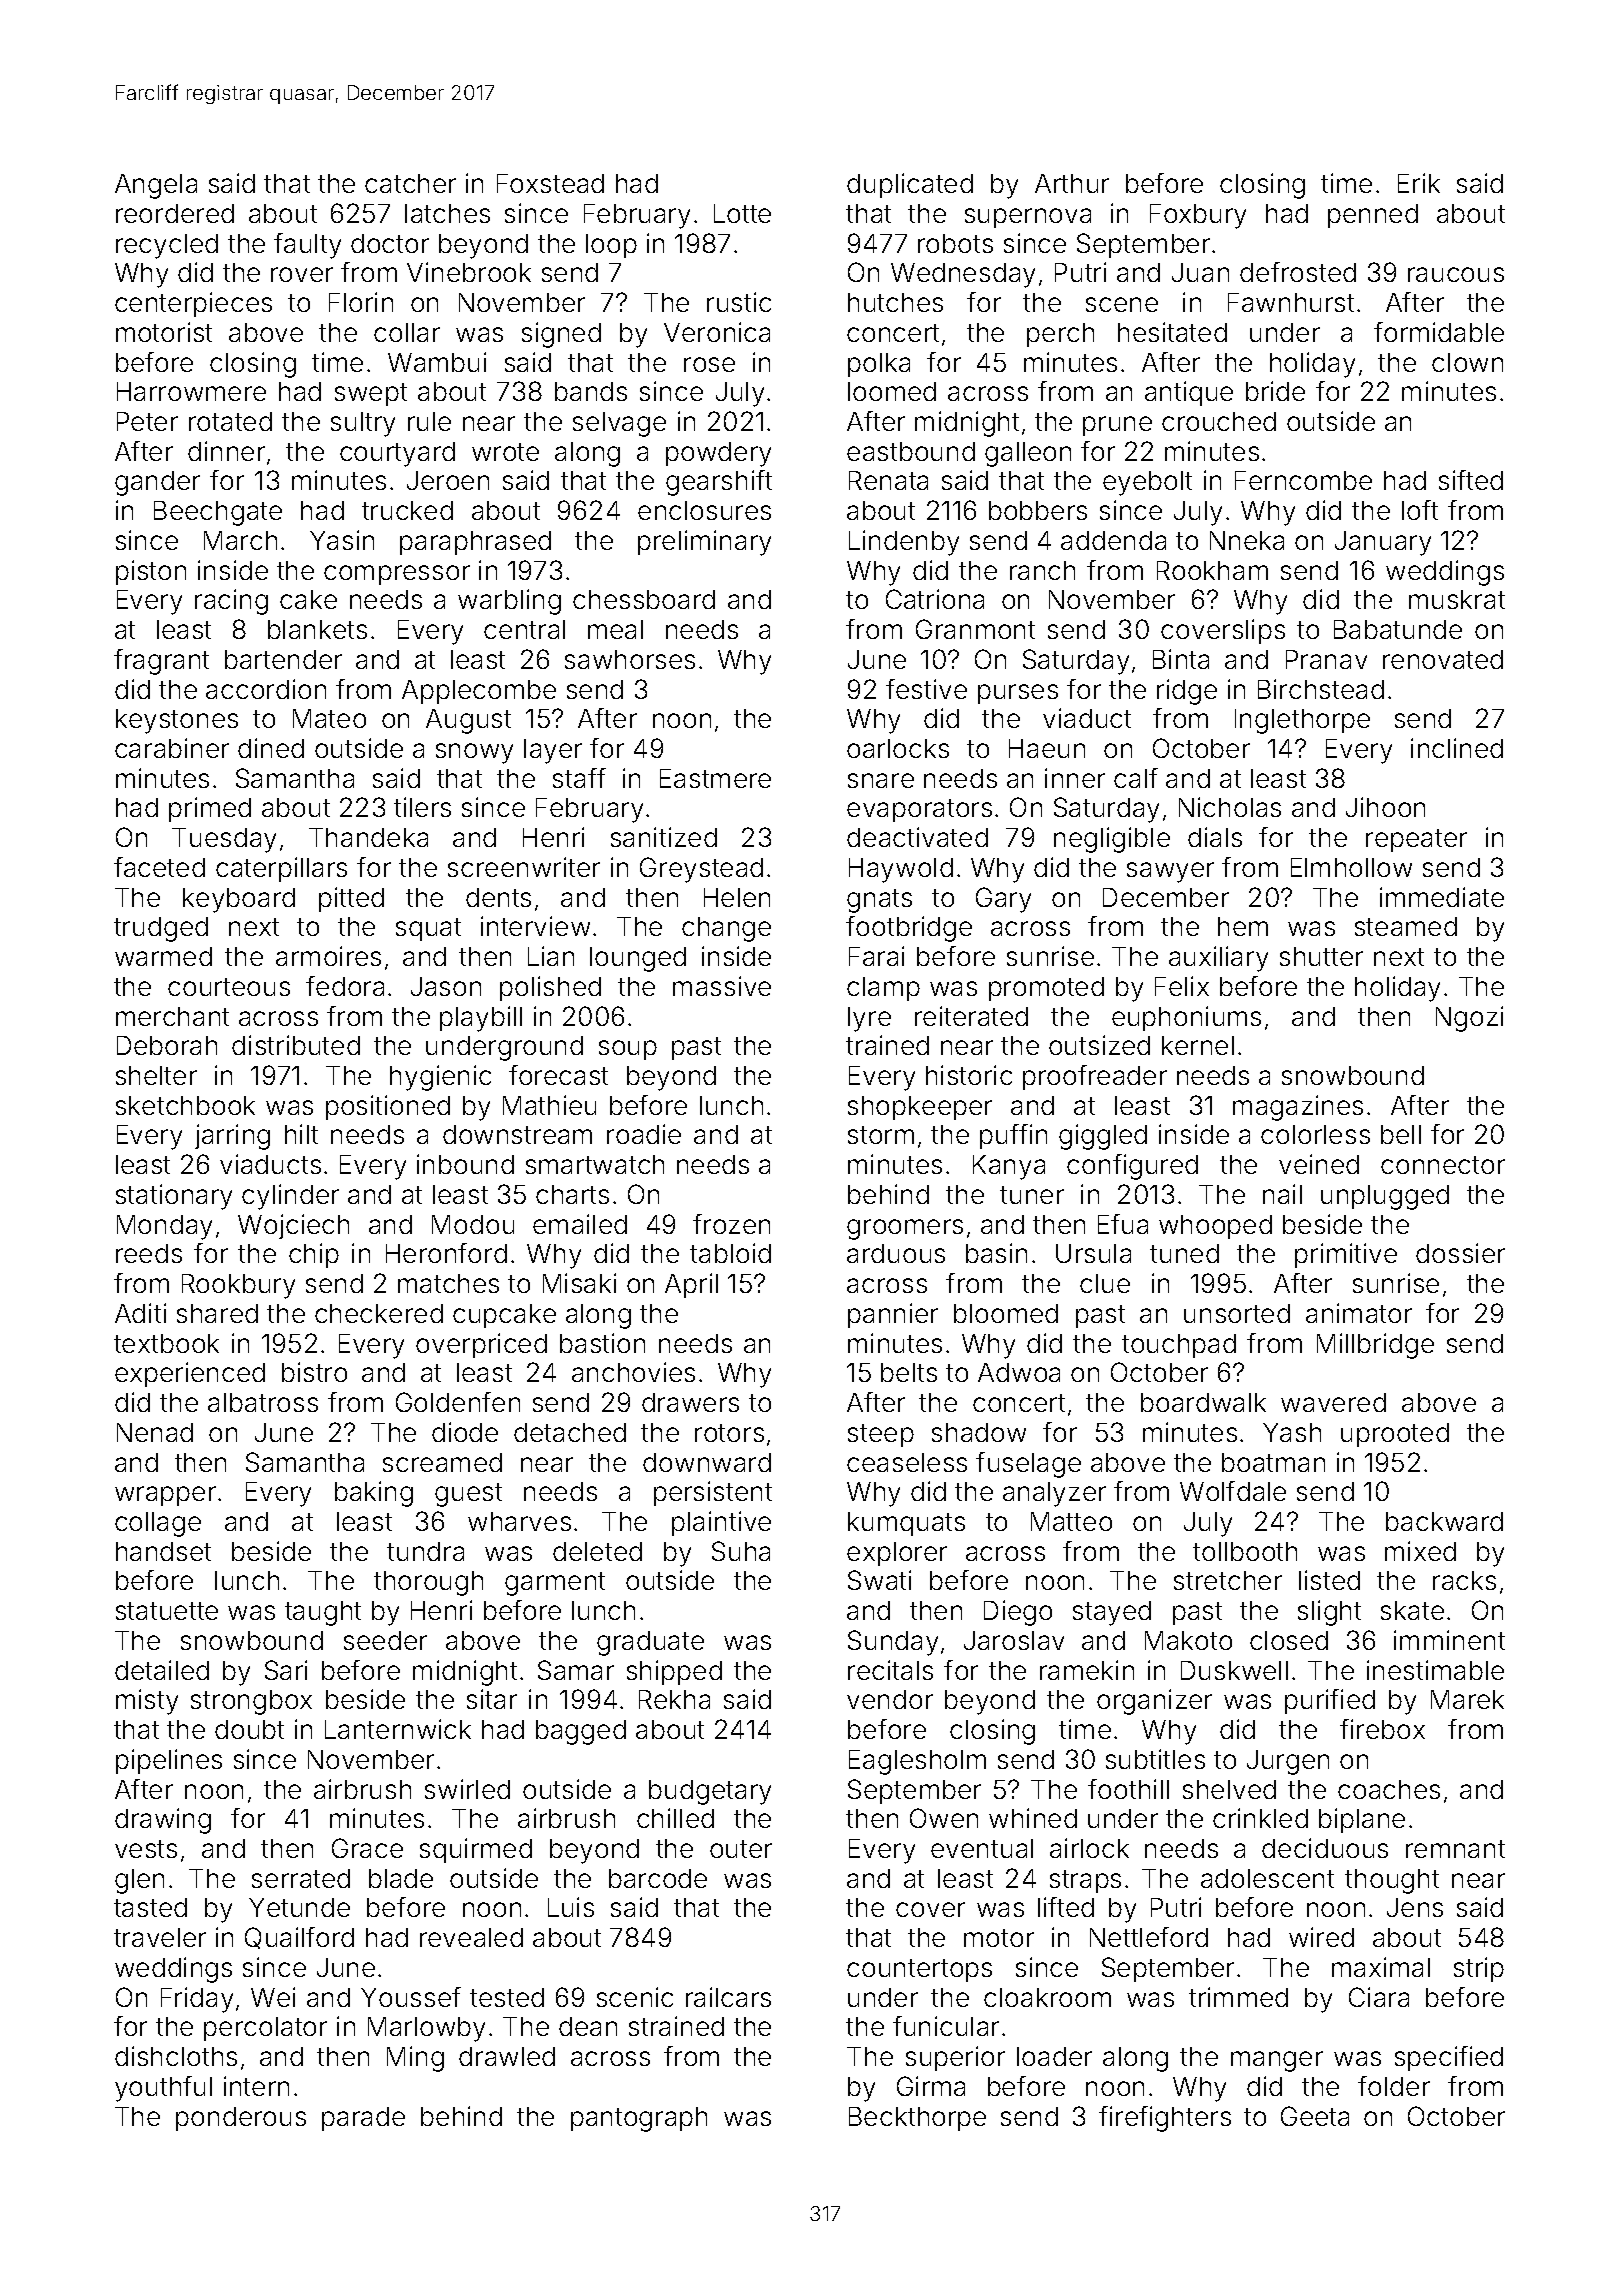  What do you see at coordinates (161, 662) in the document?
I see `fragrant` at bounding box center [161, 662].
